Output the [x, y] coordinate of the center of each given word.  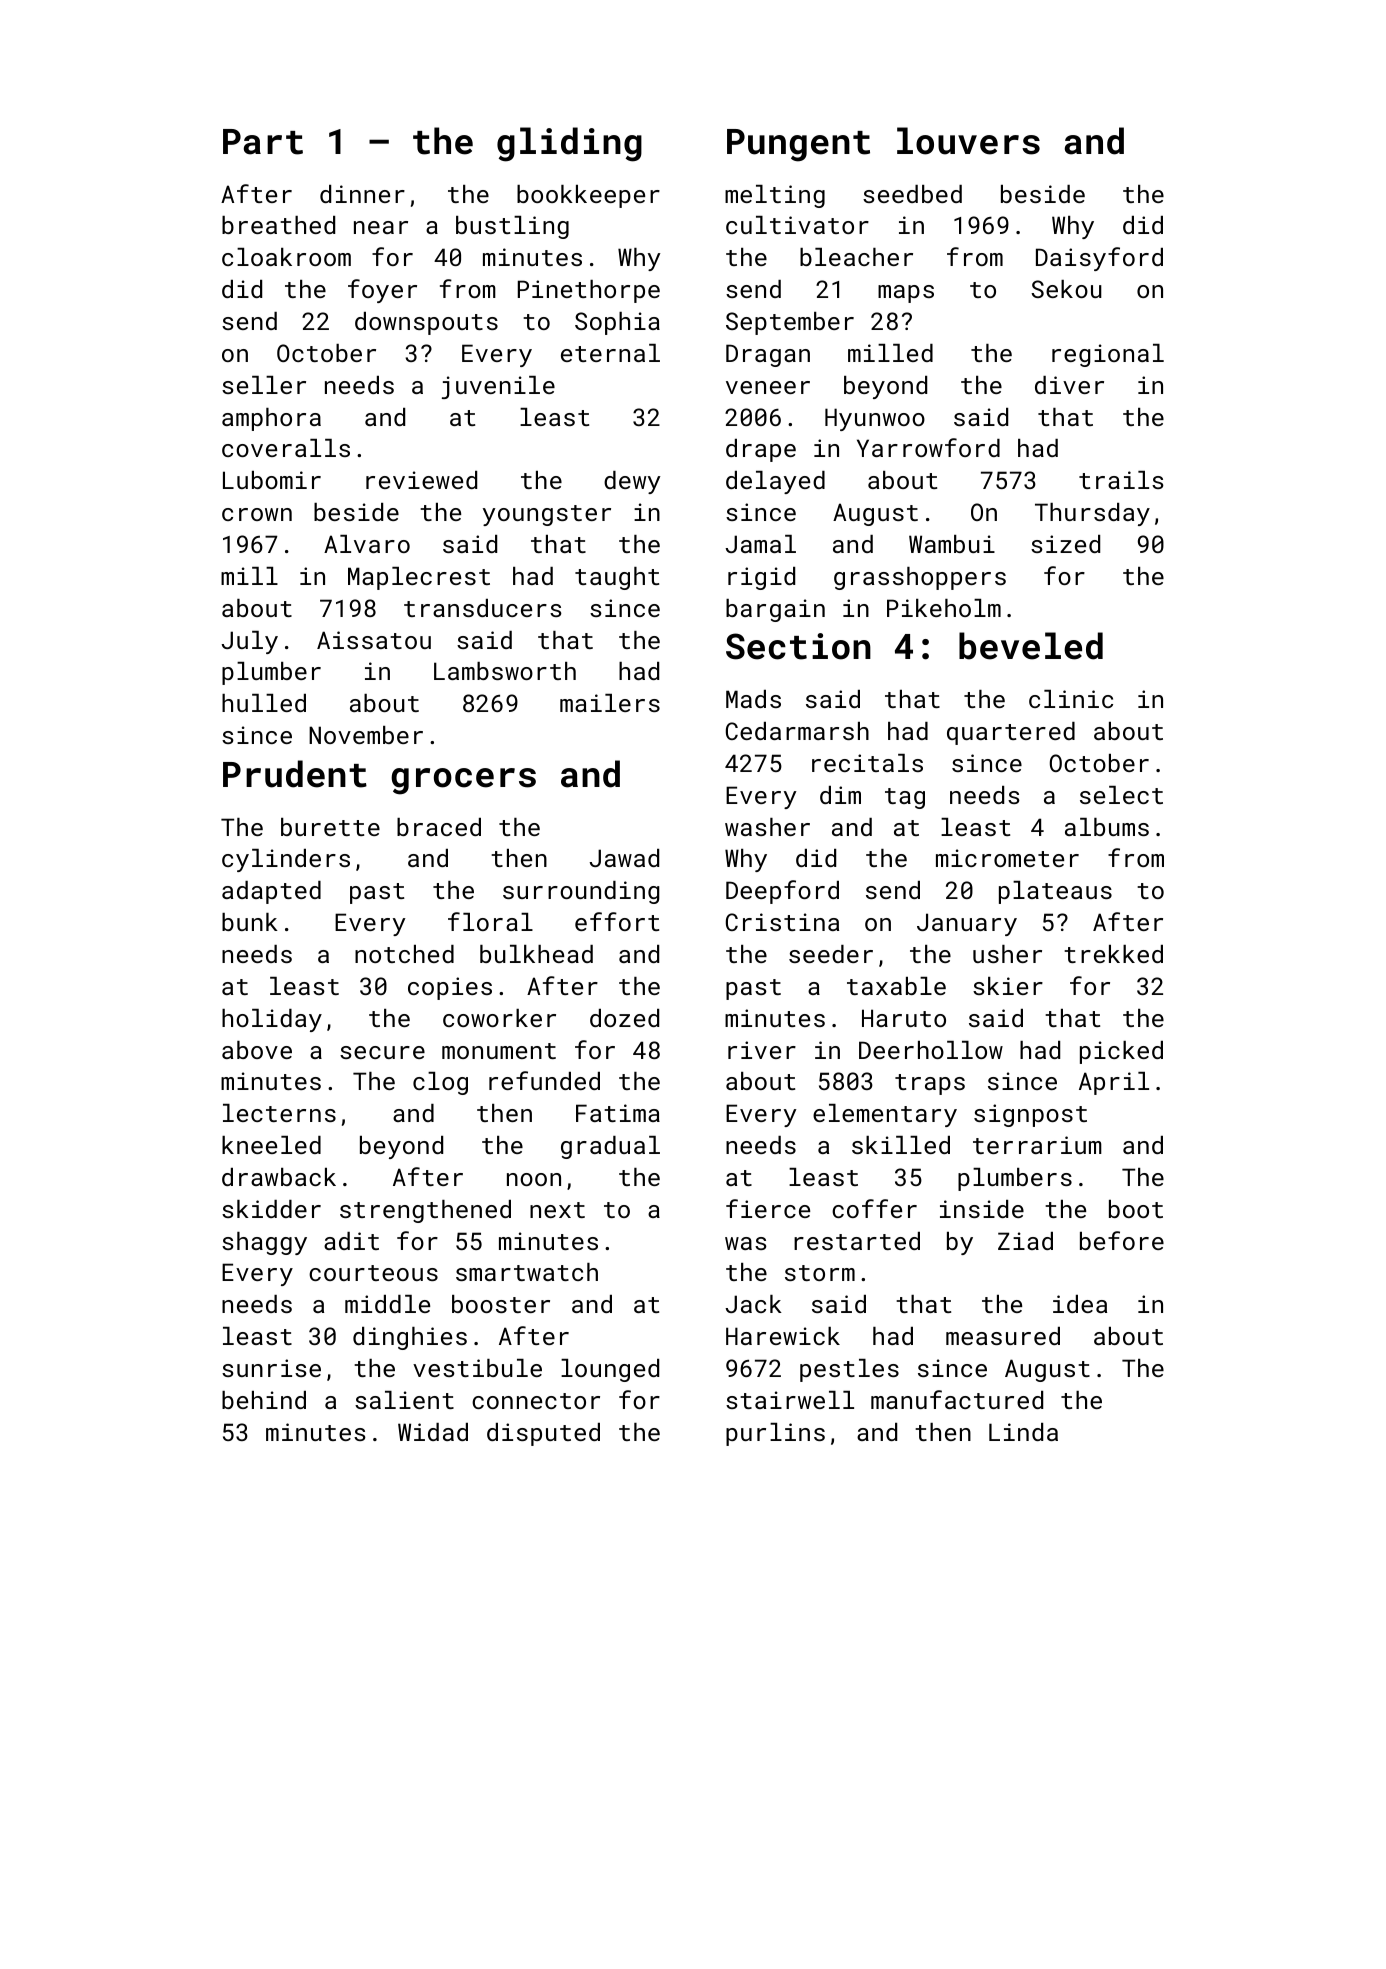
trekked [1113, 954]
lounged [610, 1370]
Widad [433, 1432]
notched [404, 954]
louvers [968, 141]
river [762, 1050]
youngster [547, 515]
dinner [362, 194]
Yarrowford [928, 447]
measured [1003, 1336]
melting [775, 196]
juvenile [498, 387]
